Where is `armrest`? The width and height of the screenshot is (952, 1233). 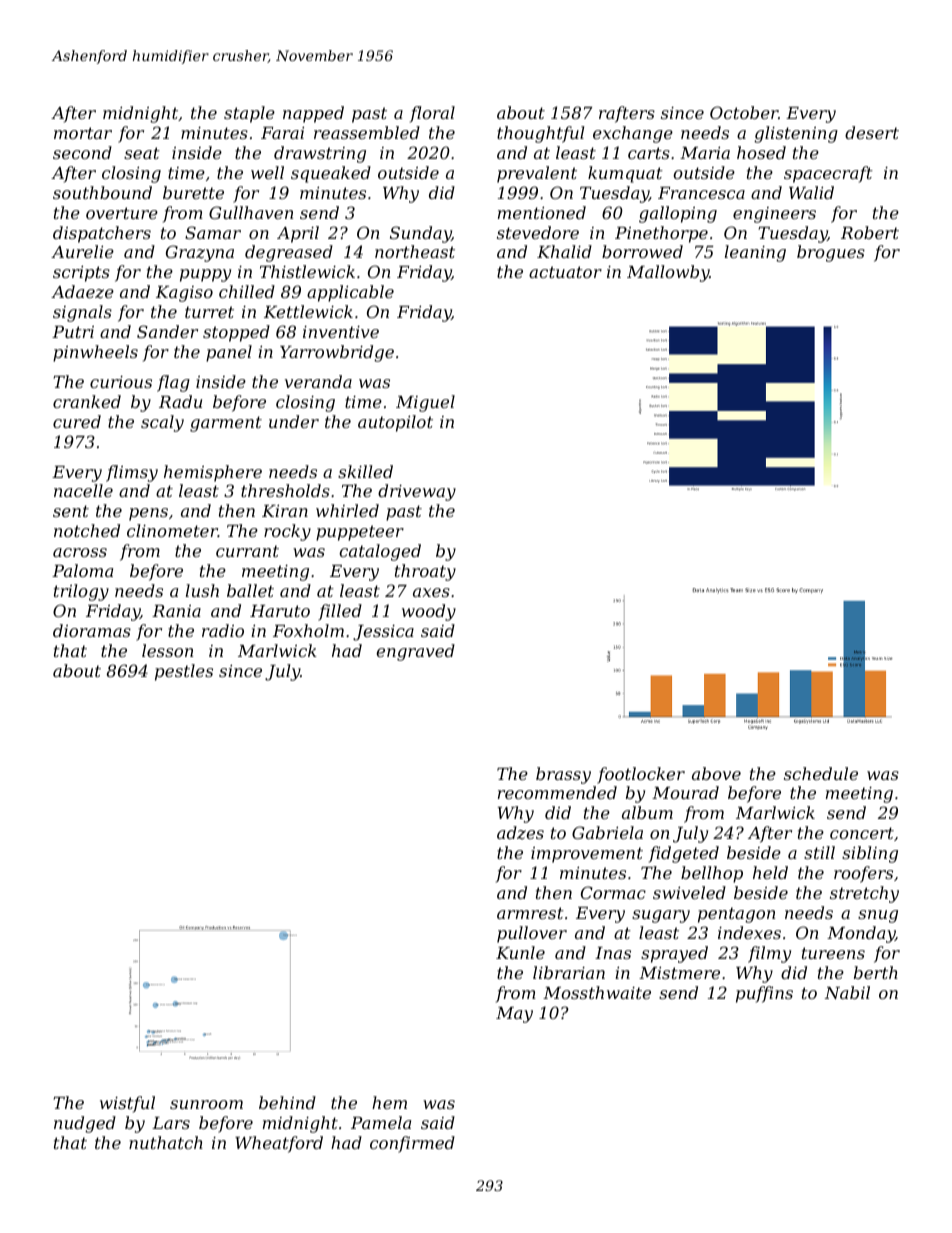
armrest is located at coordinates (530, 913).
